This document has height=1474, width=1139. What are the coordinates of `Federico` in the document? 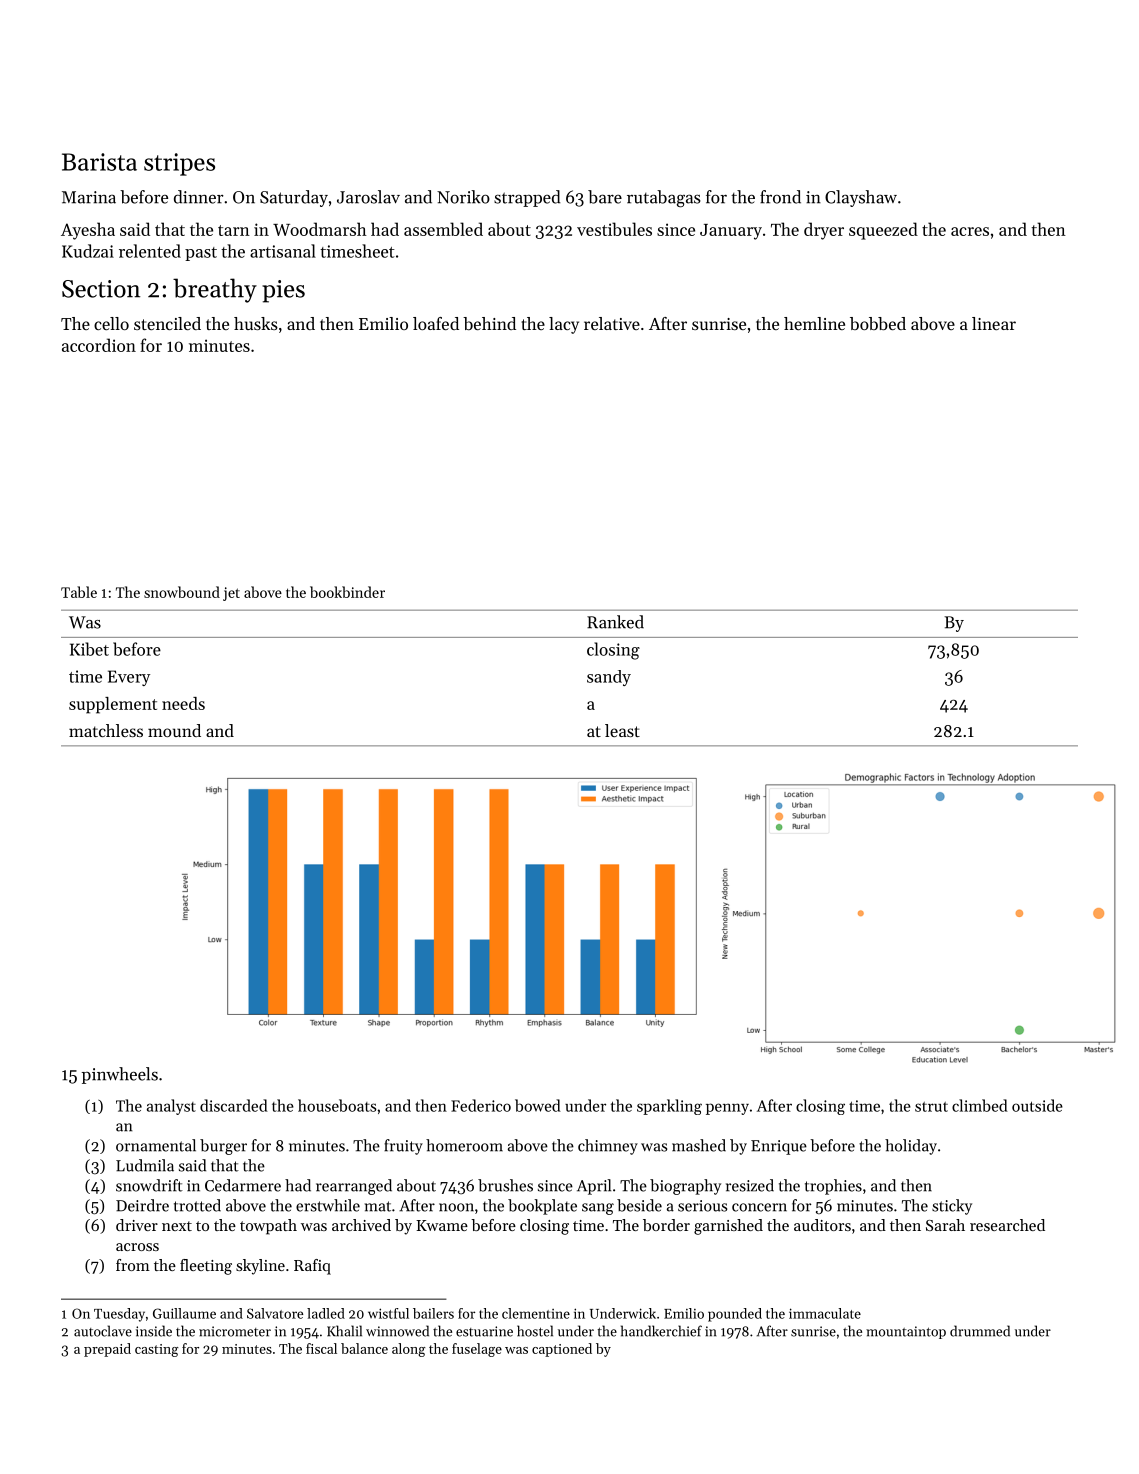 It's located at (481, 1105).
